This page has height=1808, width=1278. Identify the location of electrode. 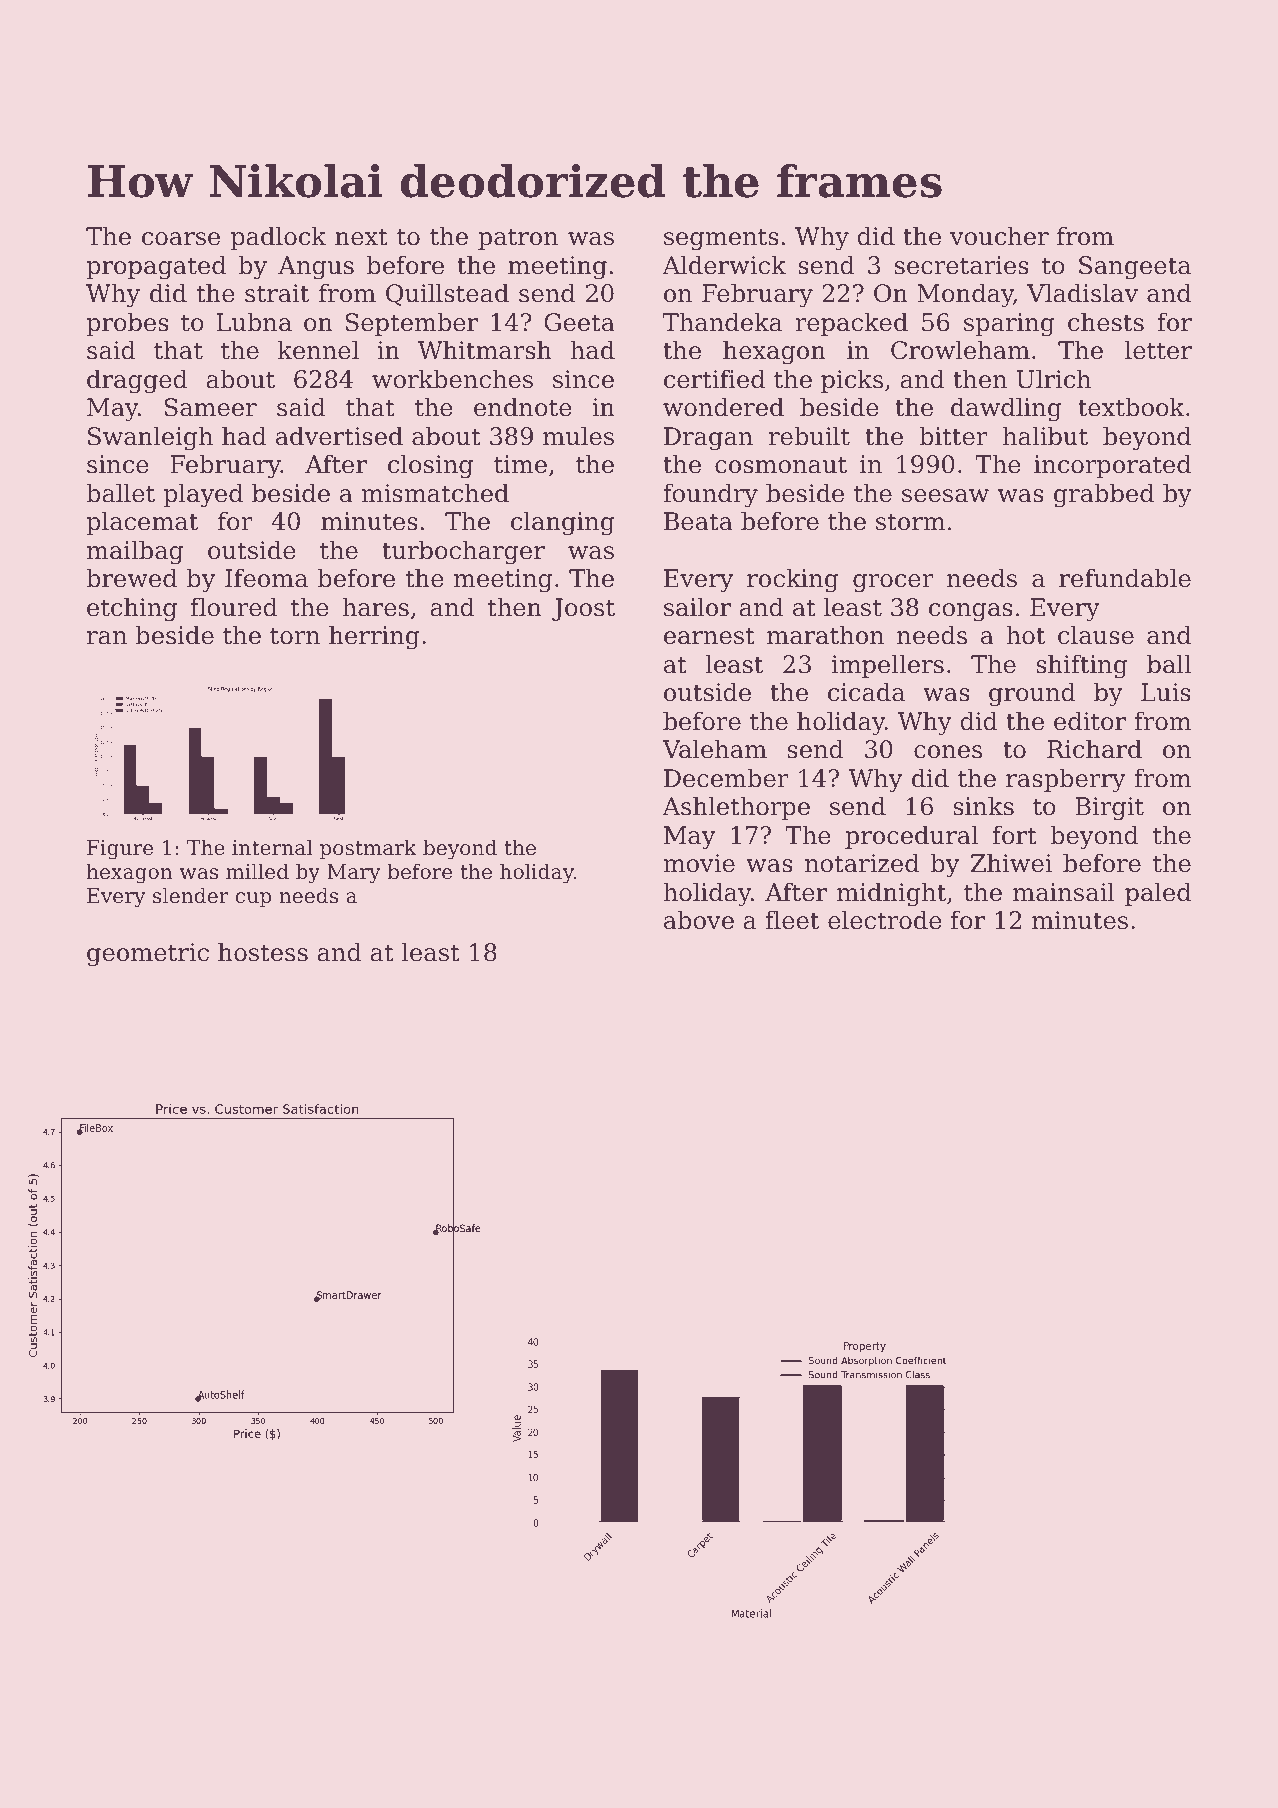
(885, 920).
